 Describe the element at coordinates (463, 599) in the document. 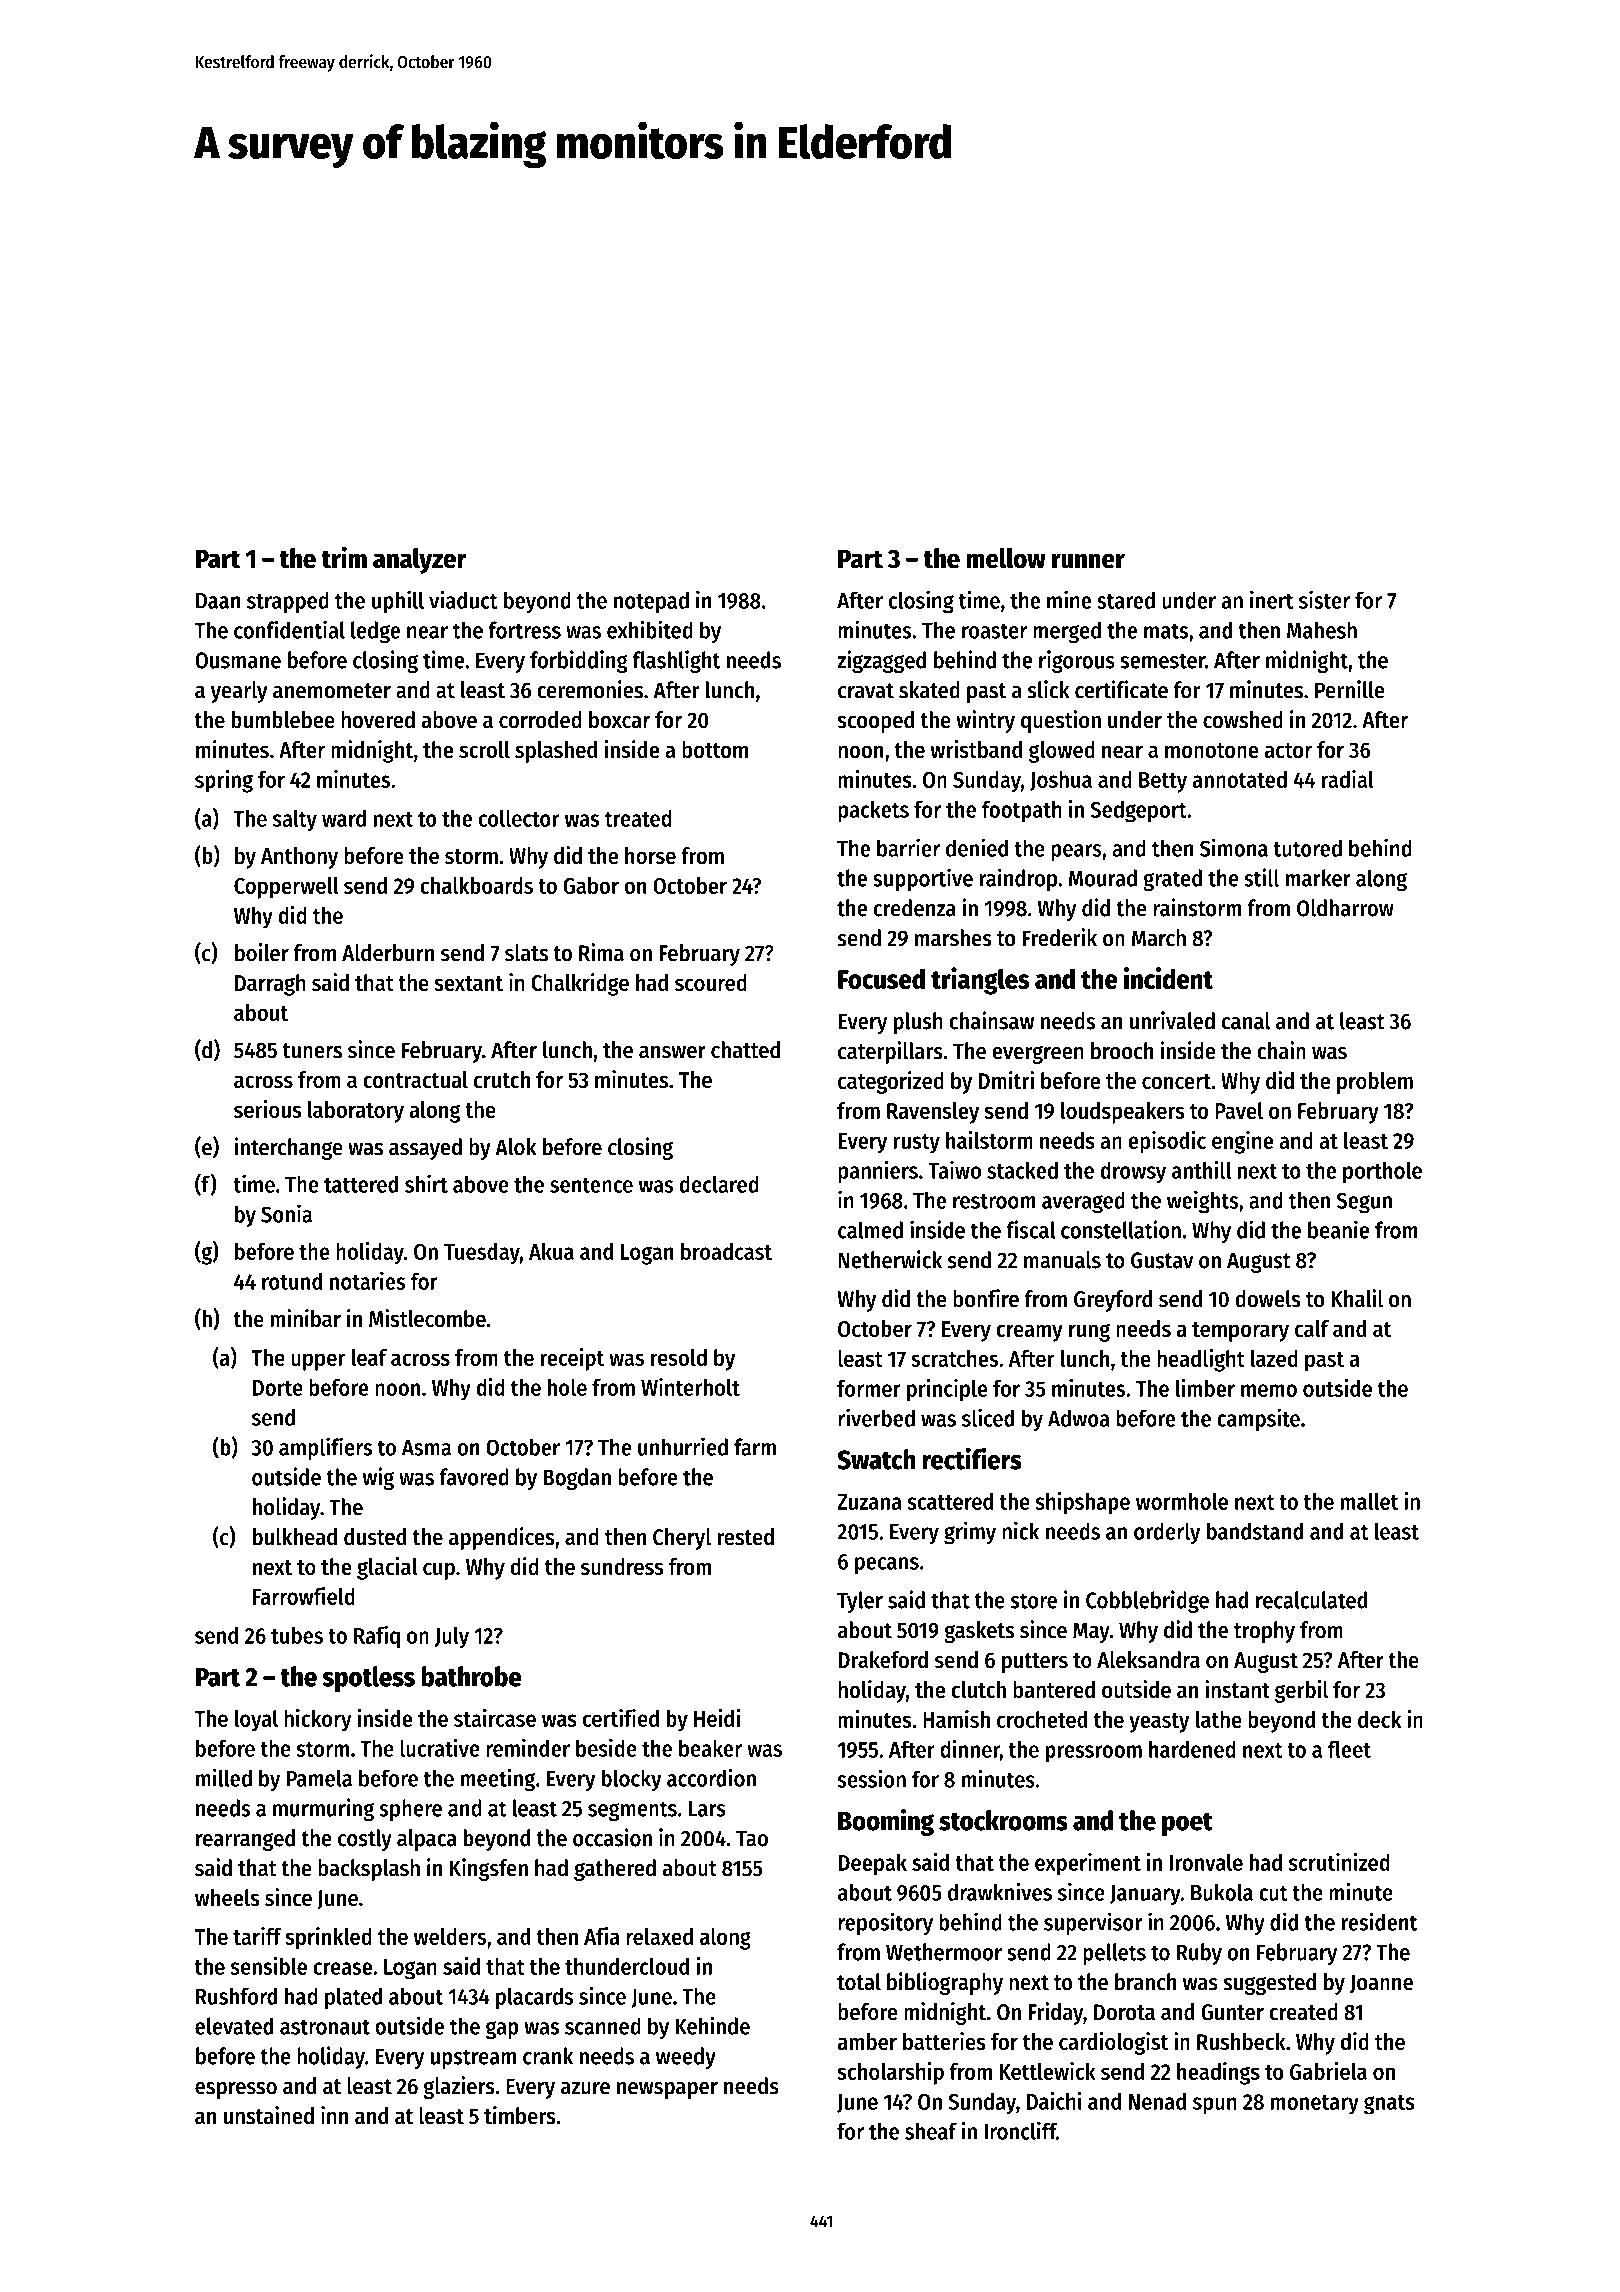

I see `viaduct` at that location.
